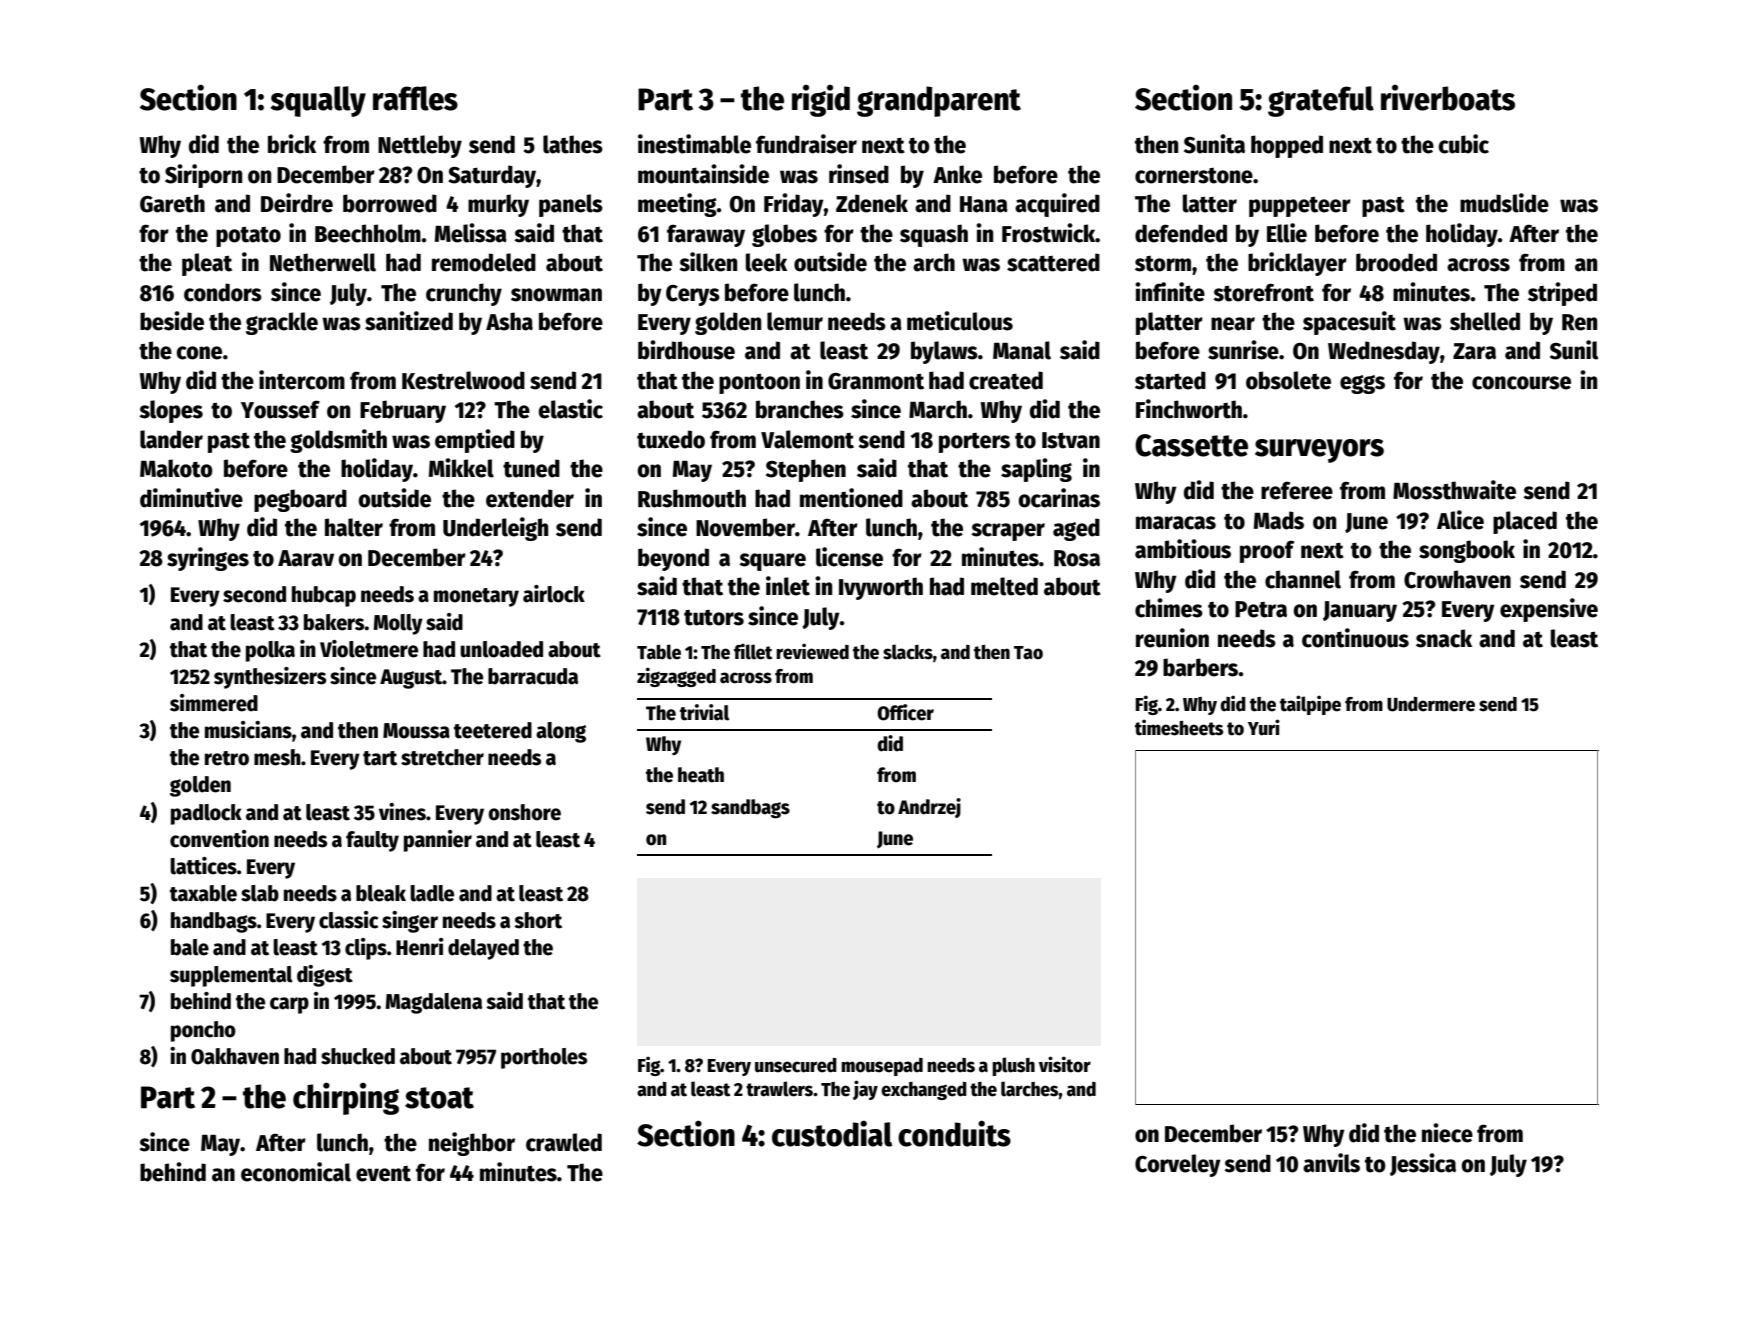 This screenshot has height=1343, width=1738. Describe the element at coordinates (821, 101) in the screenshot. I see `rigid` at that location.
